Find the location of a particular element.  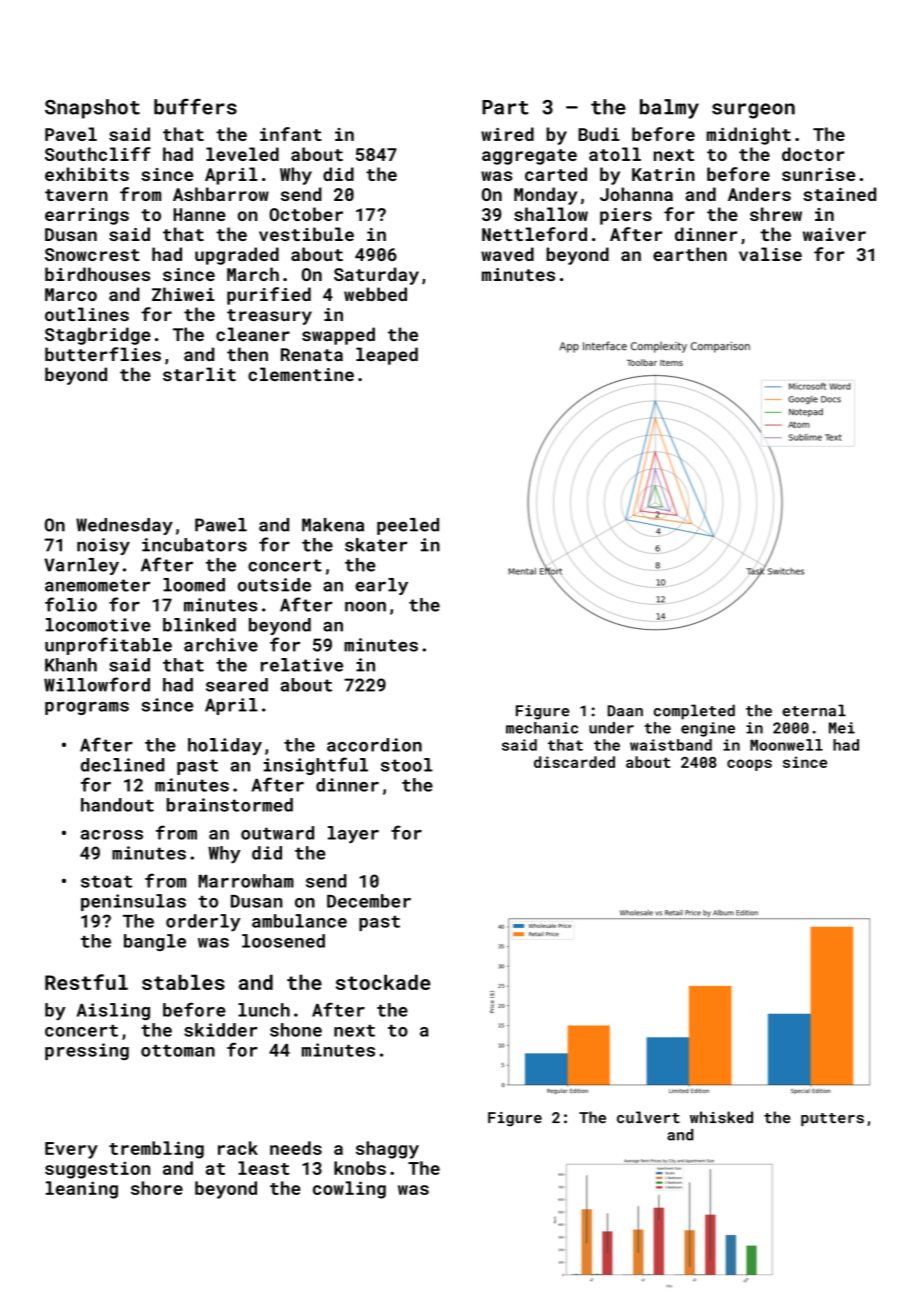

coops is located at coordinates (749, 765).
